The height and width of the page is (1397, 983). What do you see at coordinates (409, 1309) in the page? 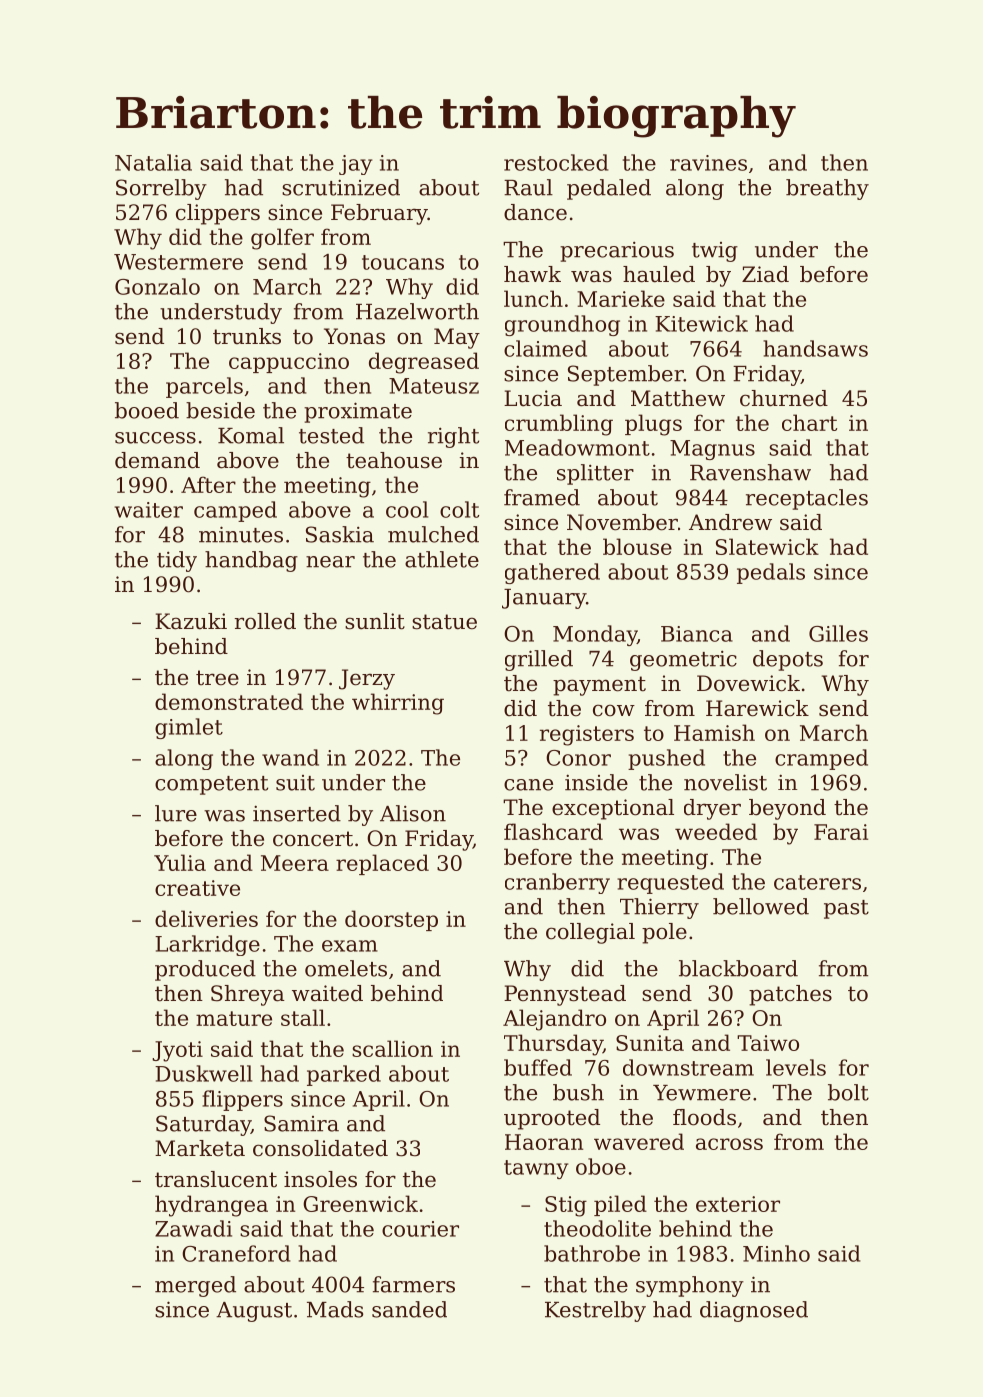
I see `sanded` at bounding box center [409, 1309].
